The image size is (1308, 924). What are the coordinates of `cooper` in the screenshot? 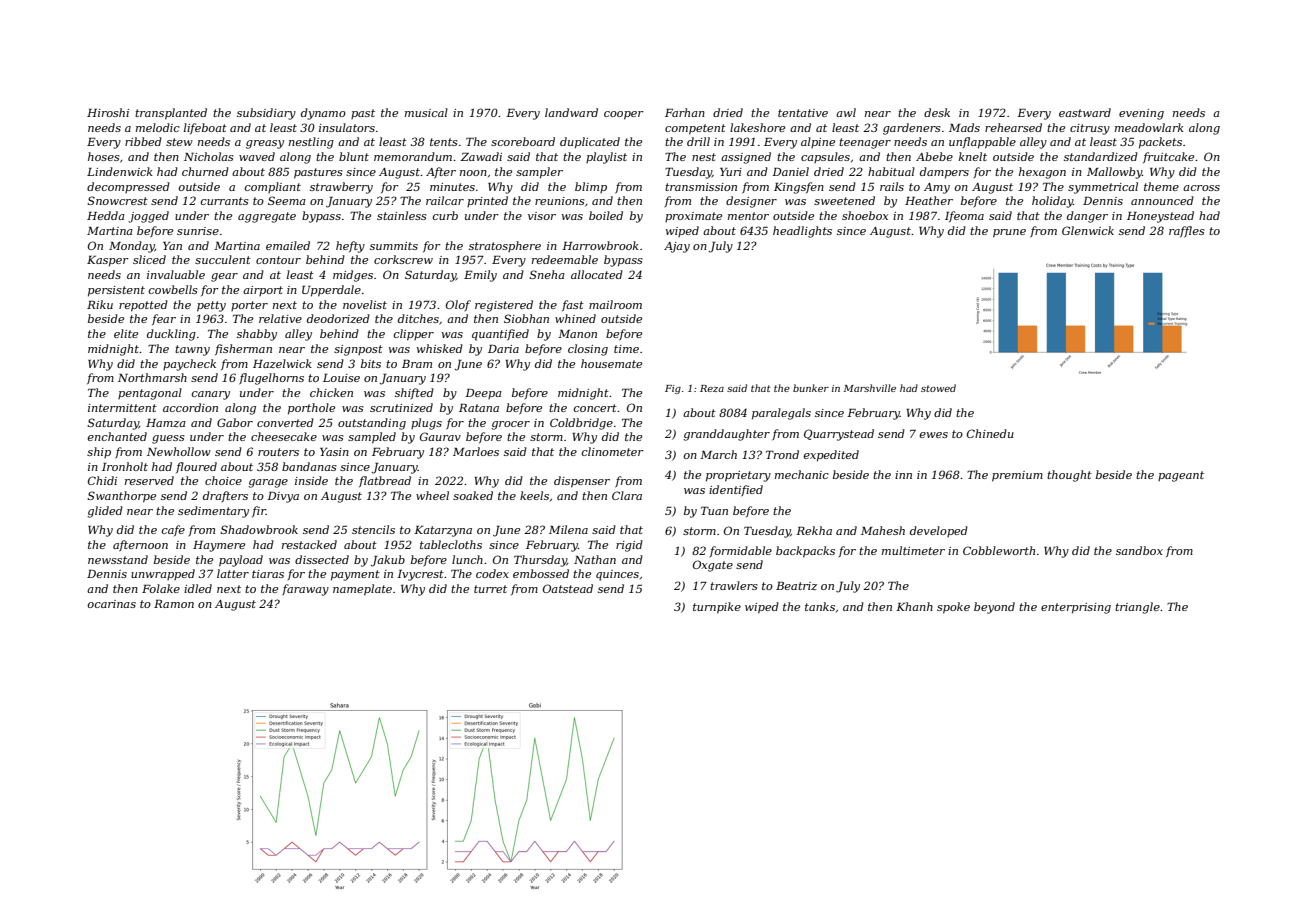 It's located at (624, 115).
